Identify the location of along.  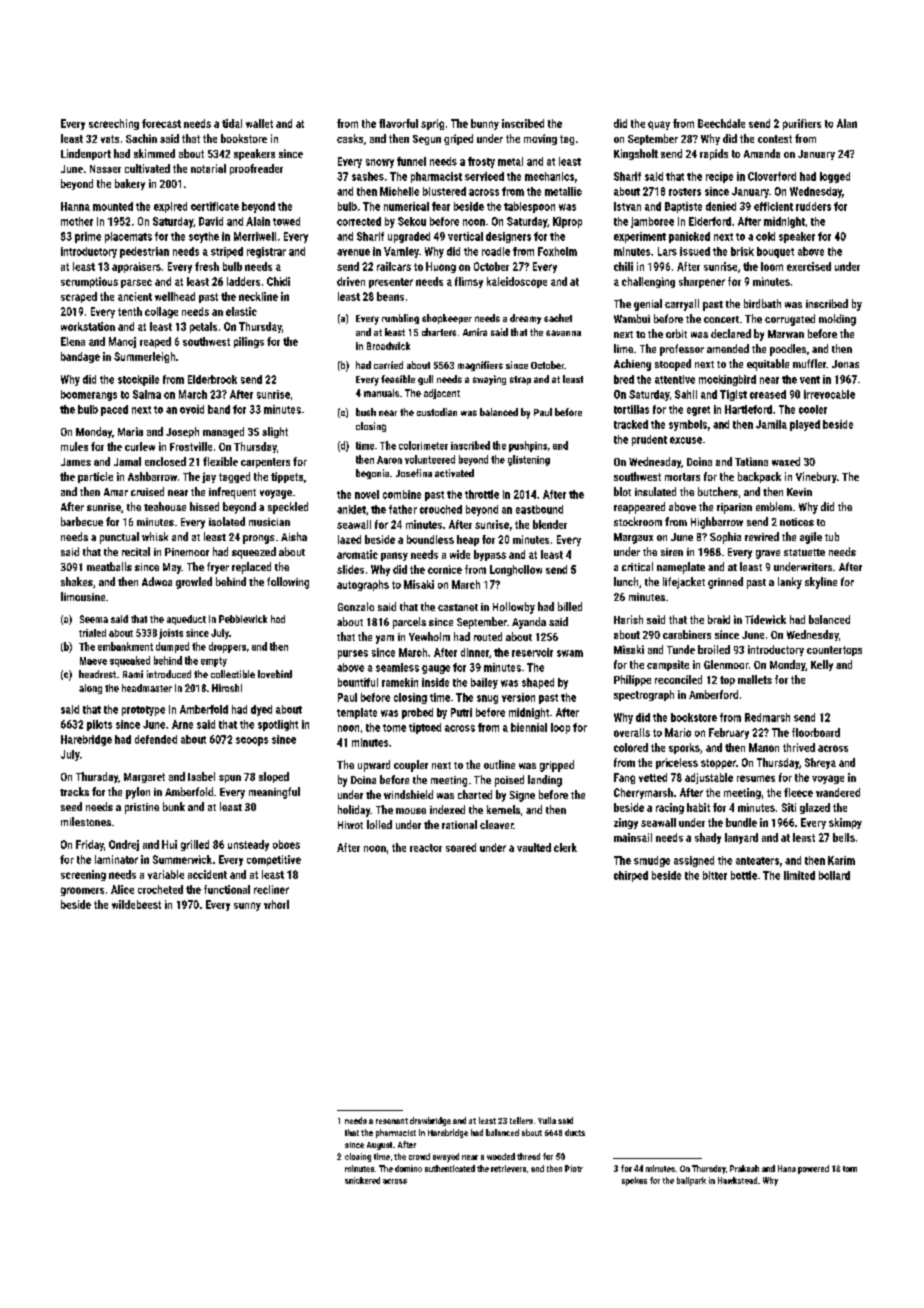
(90, 689).
